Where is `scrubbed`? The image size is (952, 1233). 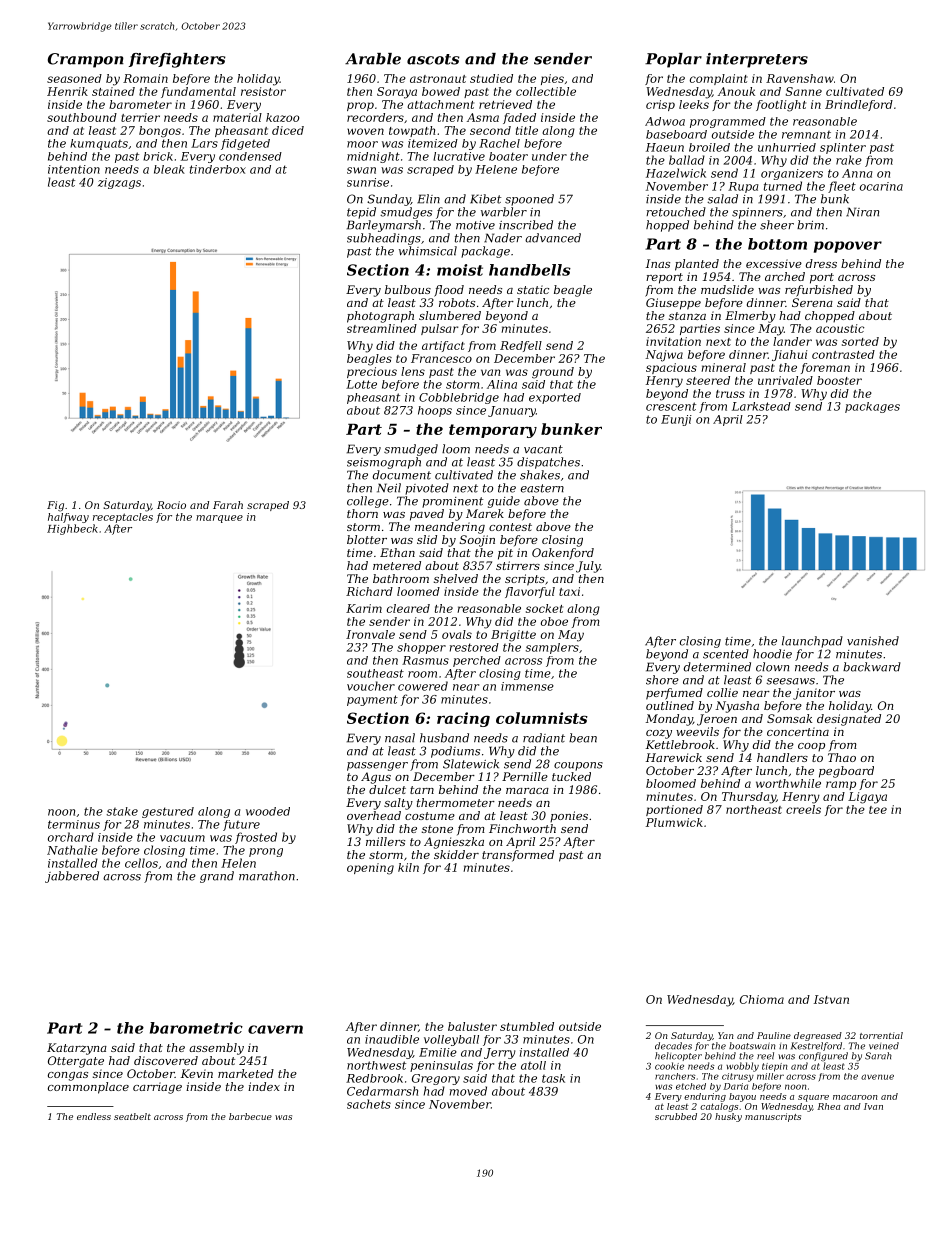 scrubbed is located at coordinates (676, 1116).
